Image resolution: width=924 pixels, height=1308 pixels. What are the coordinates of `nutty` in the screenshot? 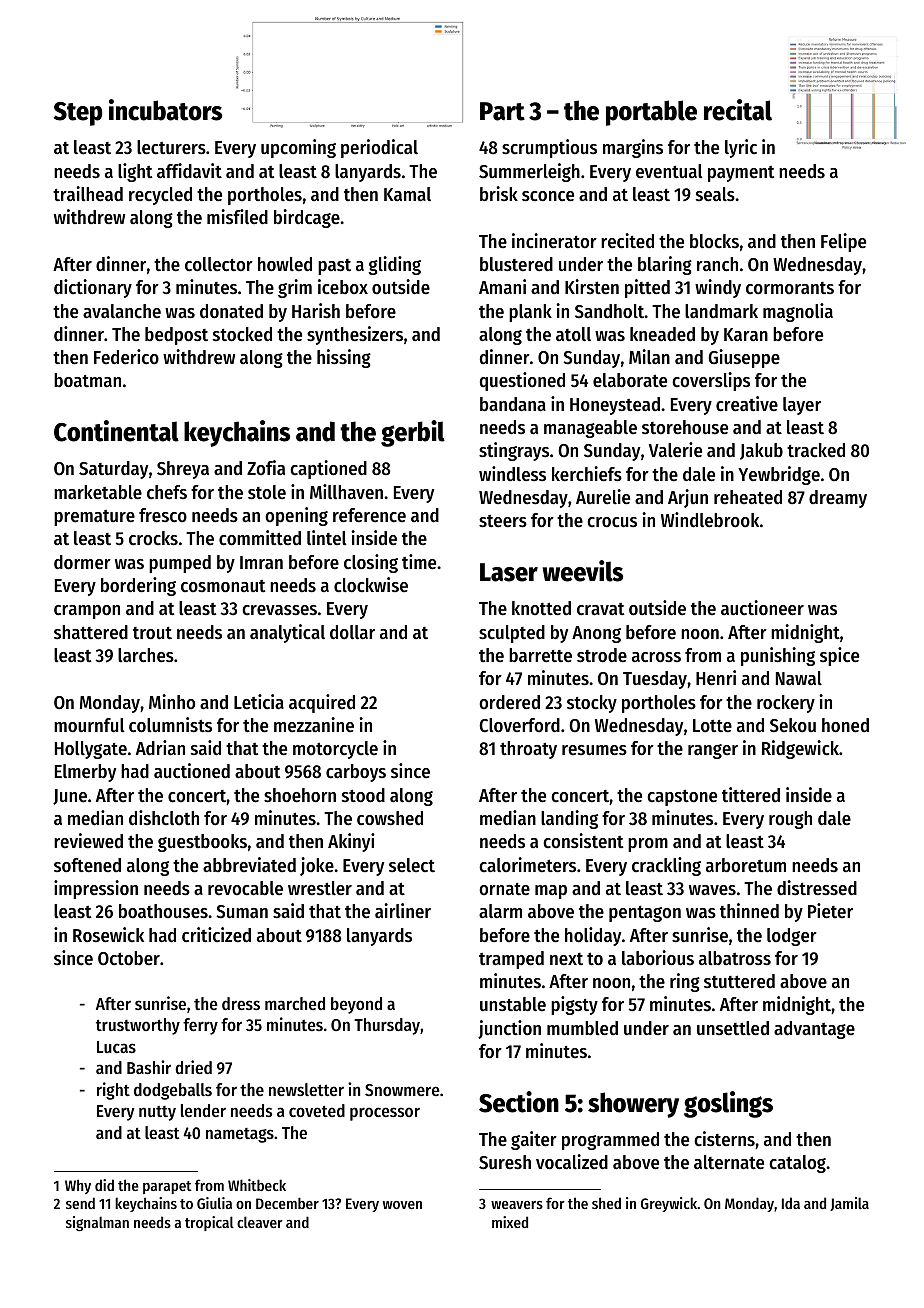 It's located at (157, 1113).
